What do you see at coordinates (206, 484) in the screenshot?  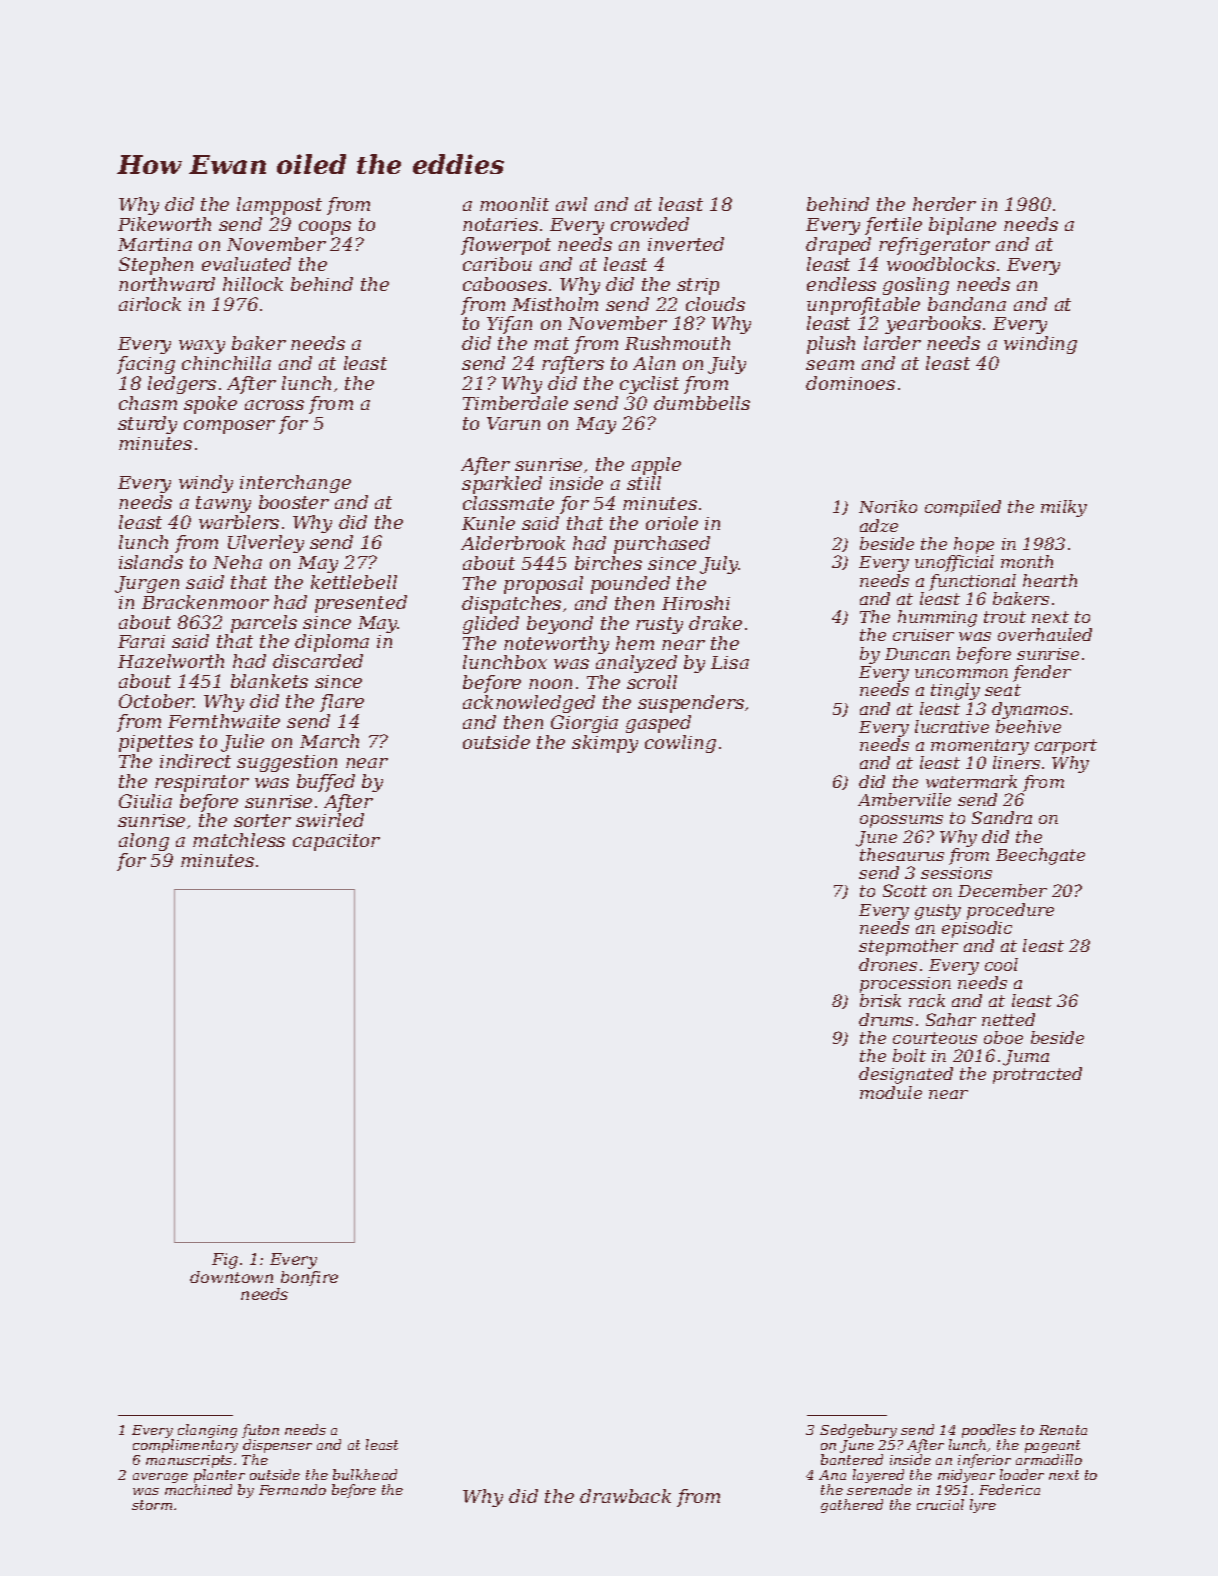 I see `windy` at bounding box center [206, 484].
